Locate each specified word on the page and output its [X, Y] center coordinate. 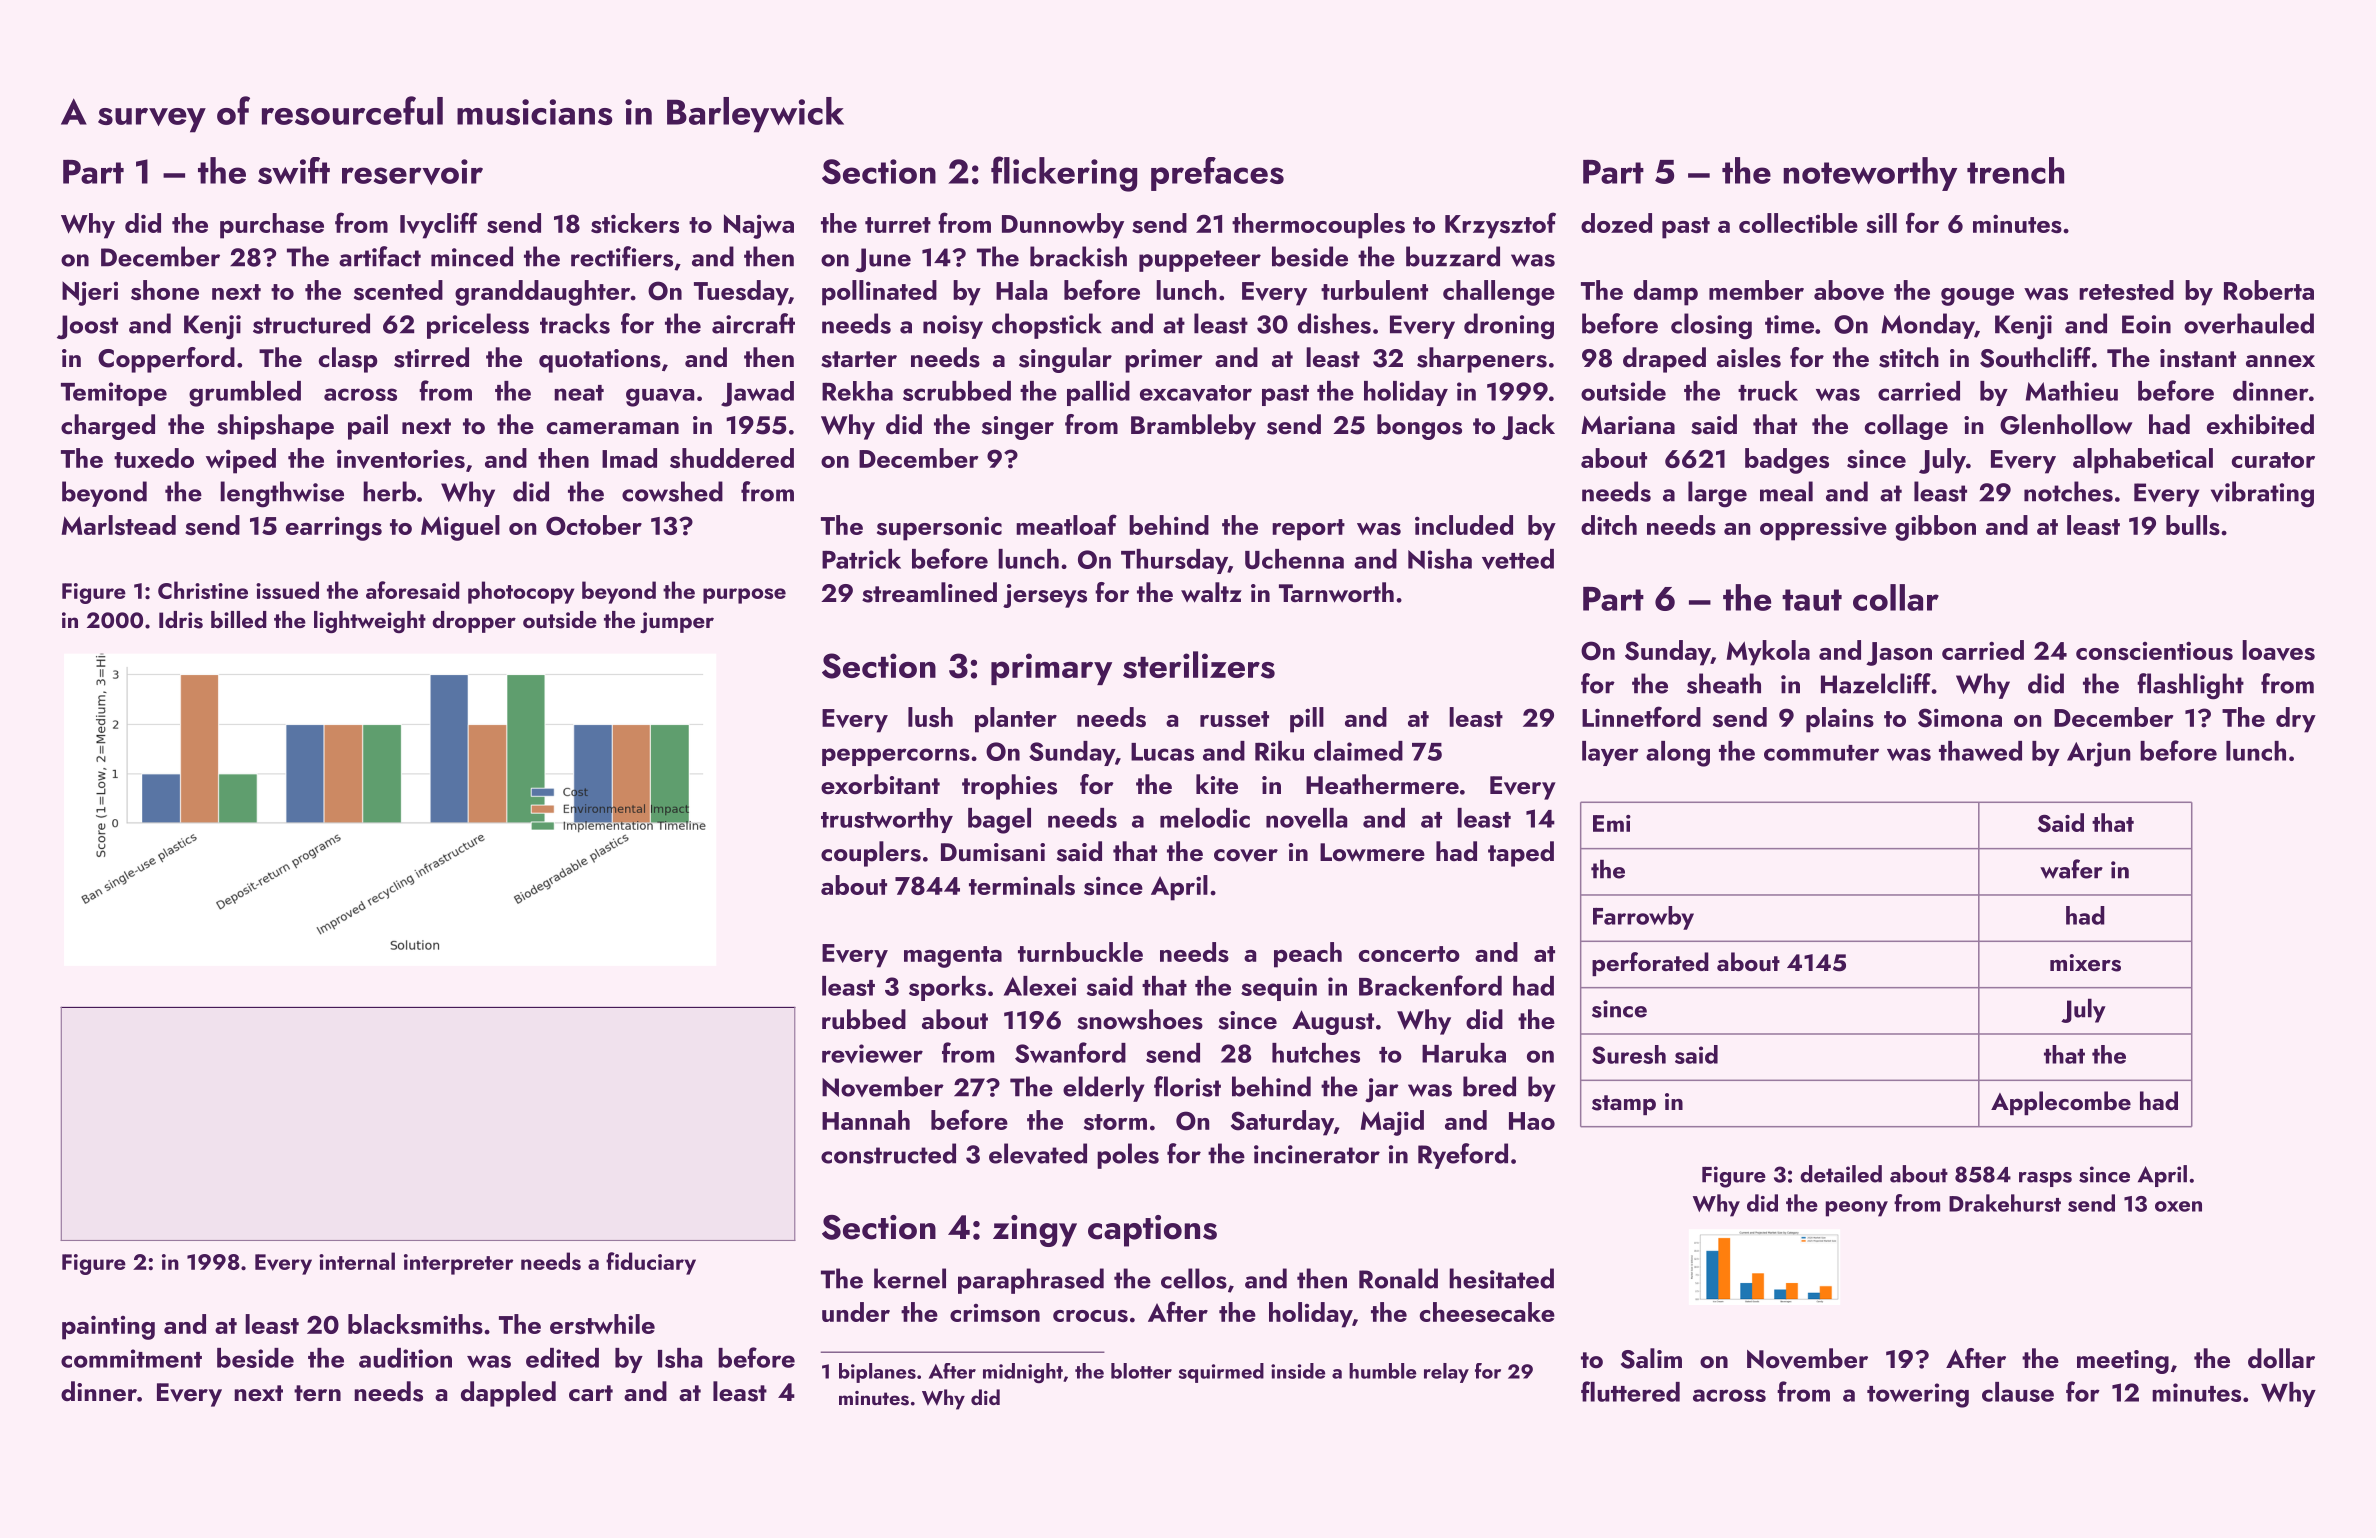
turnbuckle [1080, 952]
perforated [1650, 964]
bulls [2193, 525]
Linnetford [1641, 716]
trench [2015, 170]
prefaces [1217, 174]
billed [239, 619]
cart [591, 1393]
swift [294, 170]
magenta [953, 957]
